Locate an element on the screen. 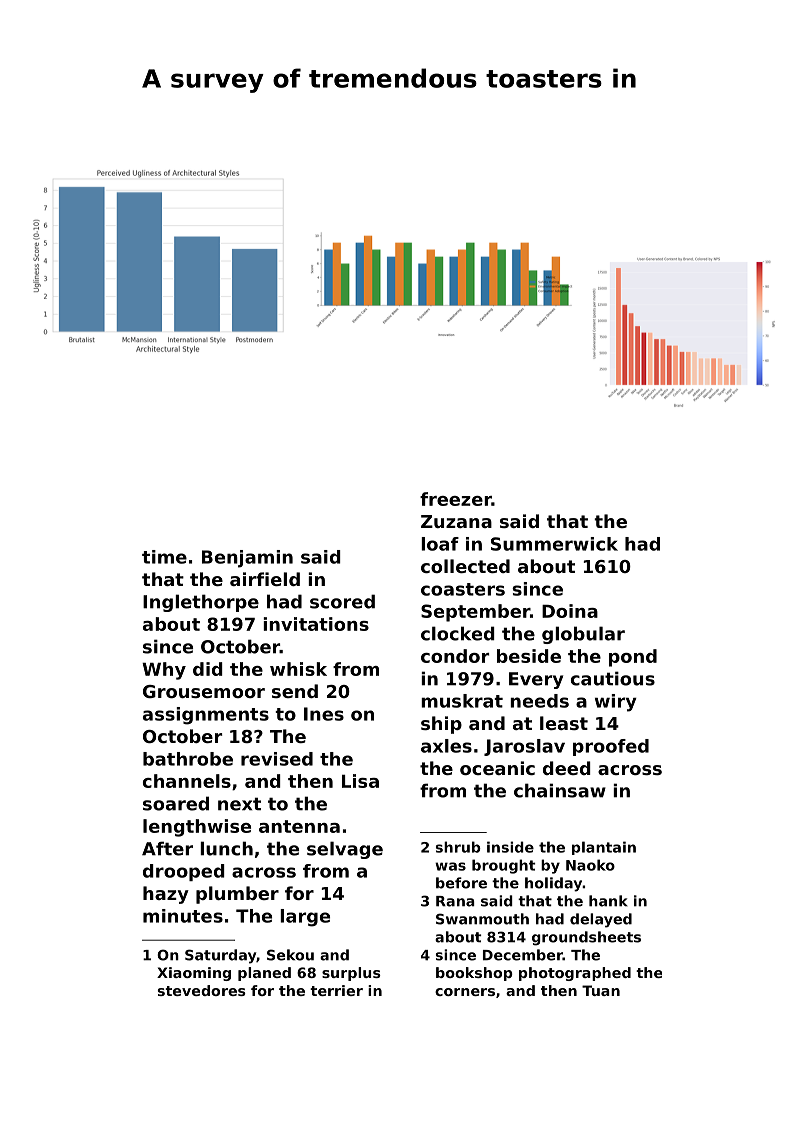  freezer is located at coordinates (456, 499).
